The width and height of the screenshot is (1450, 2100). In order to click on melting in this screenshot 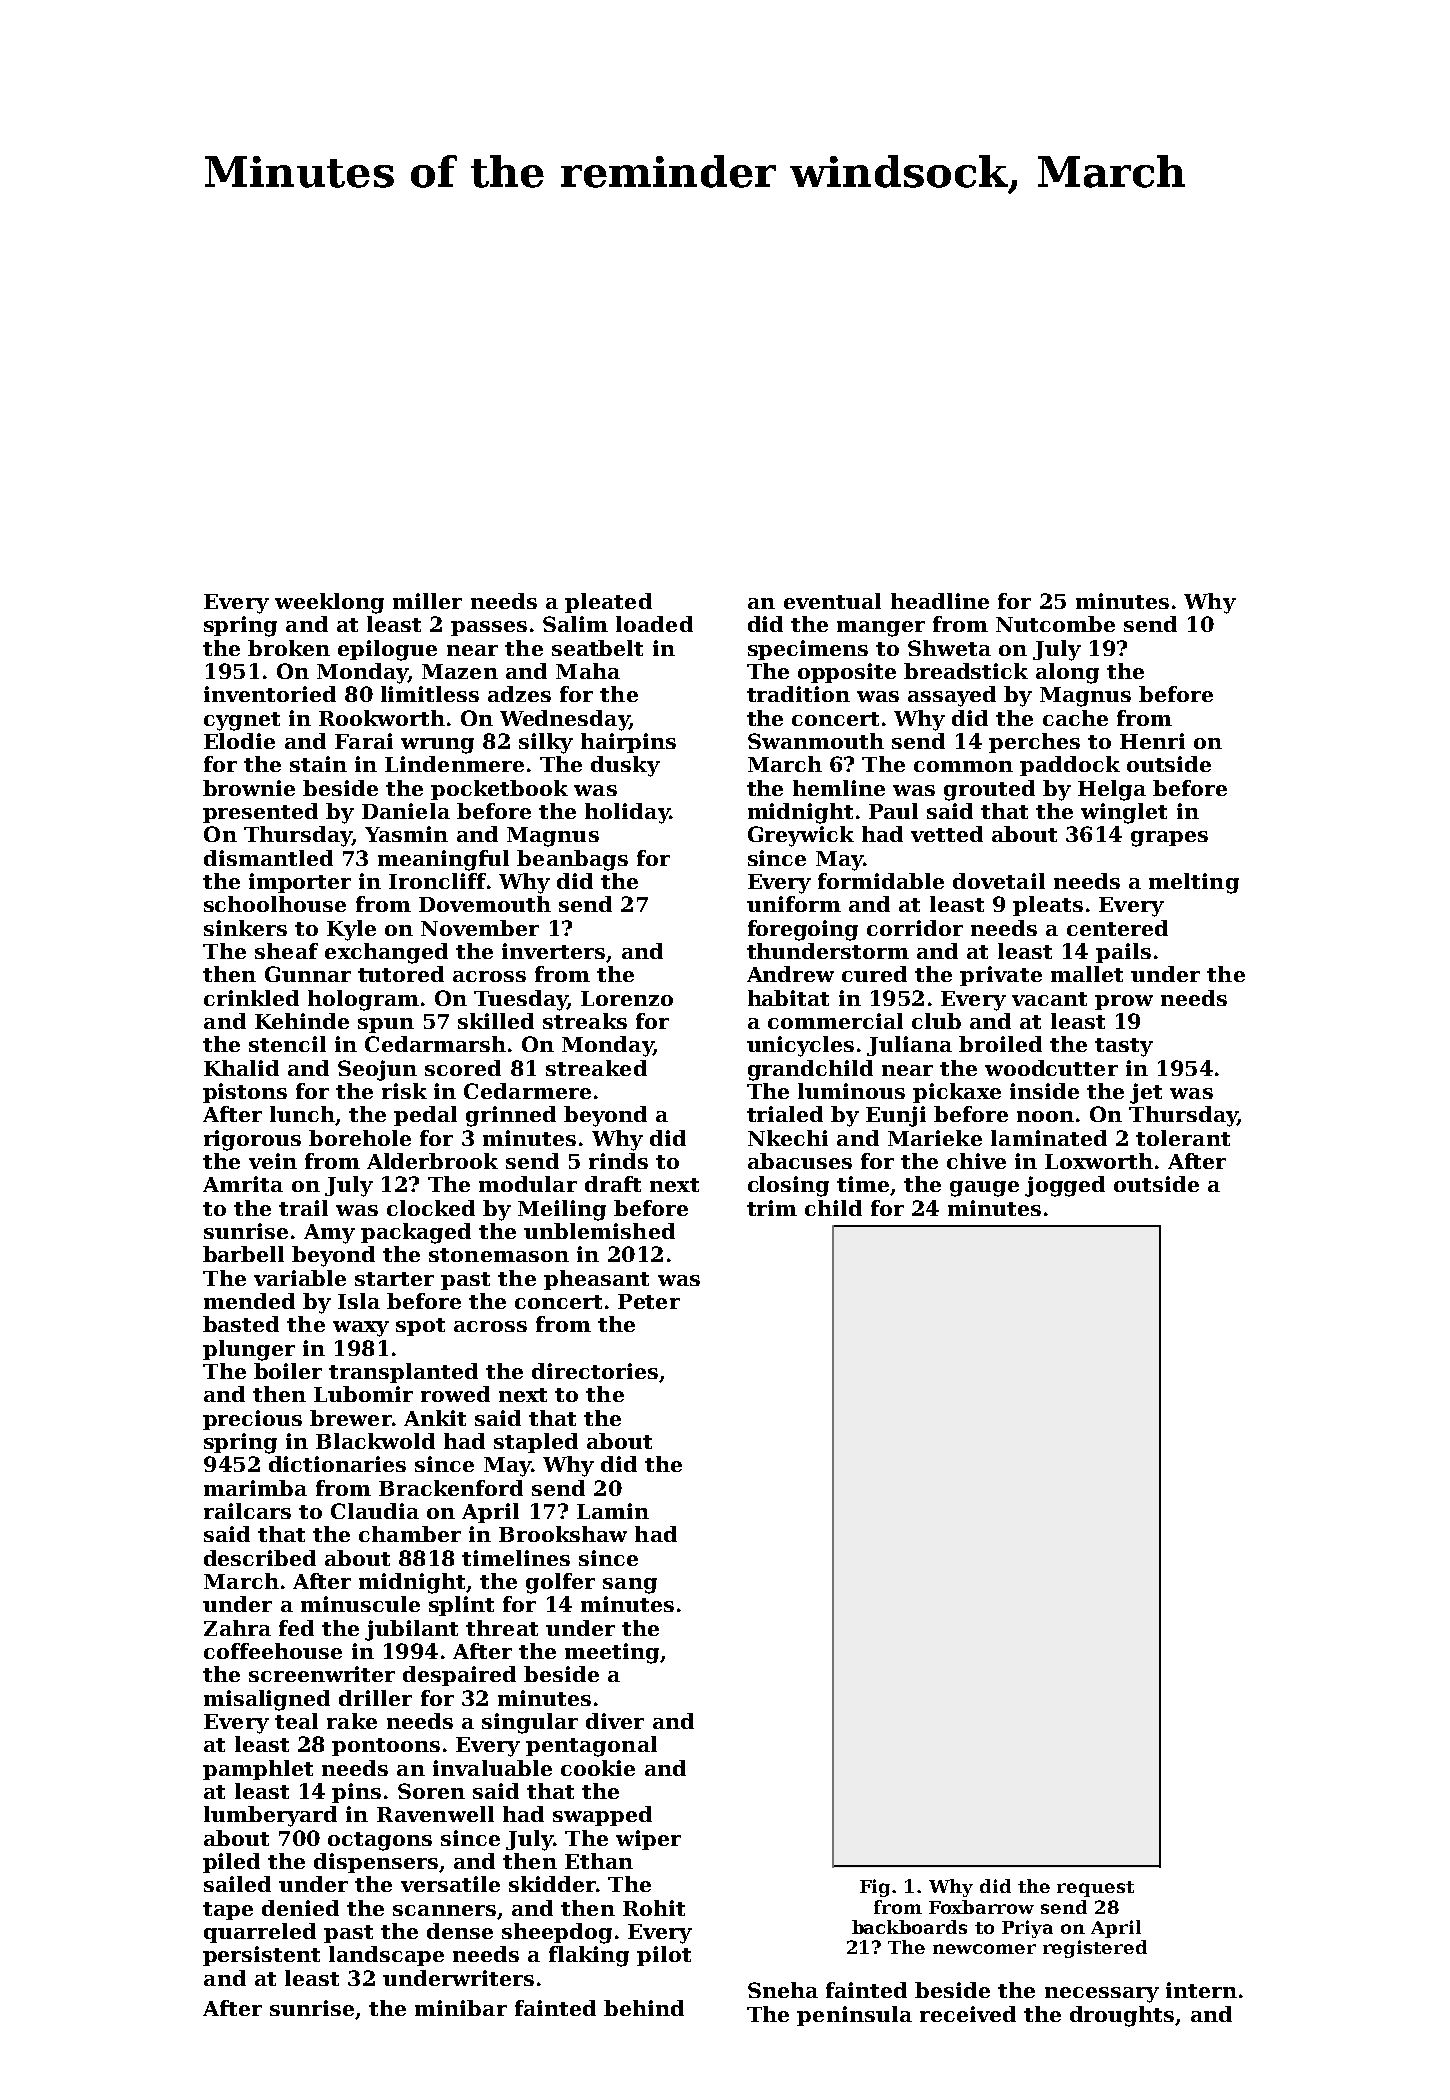, I will do `click(1194, 883)`.
